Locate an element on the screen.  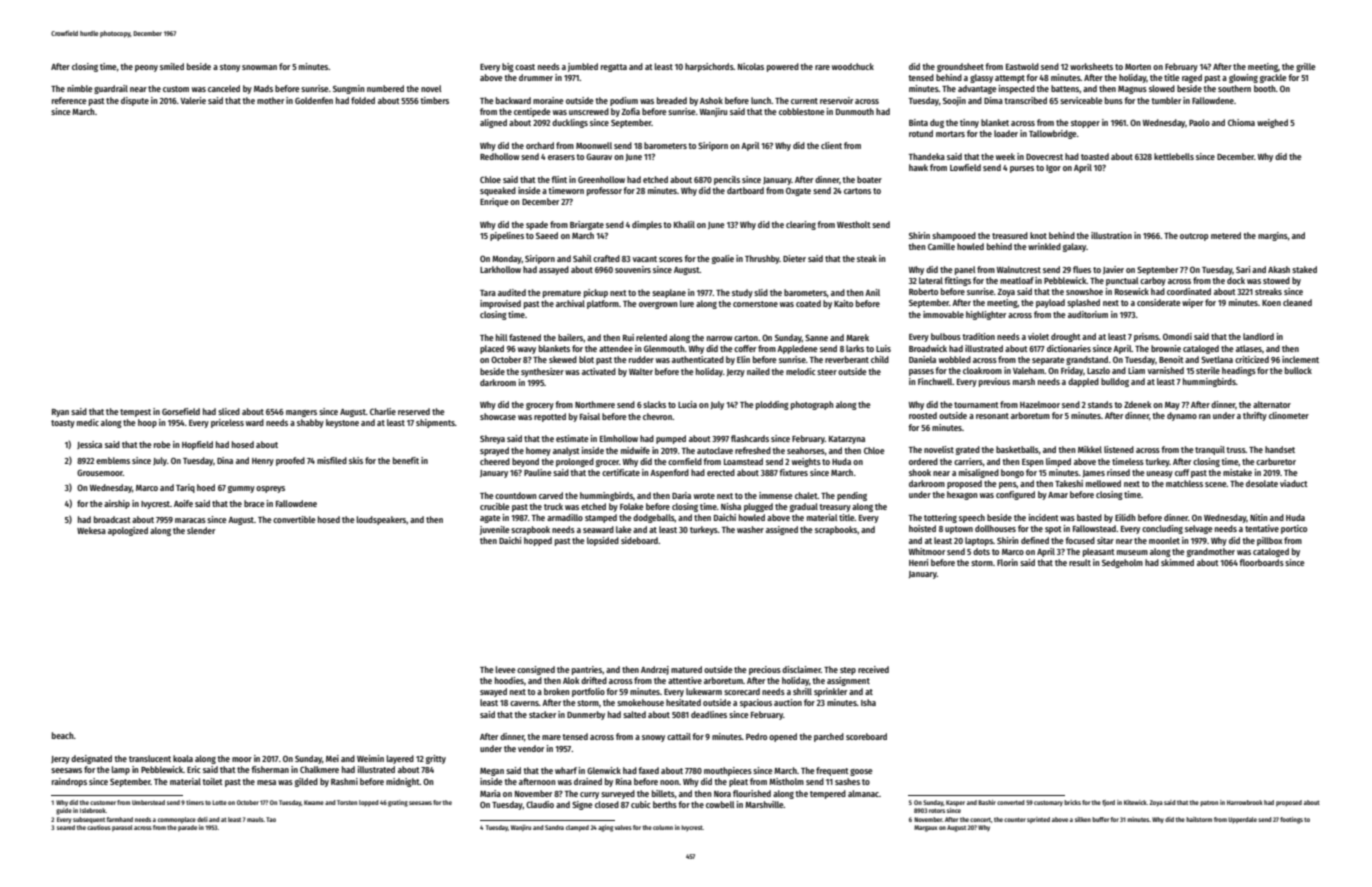
erasers is located at coordinates (561, 157).
